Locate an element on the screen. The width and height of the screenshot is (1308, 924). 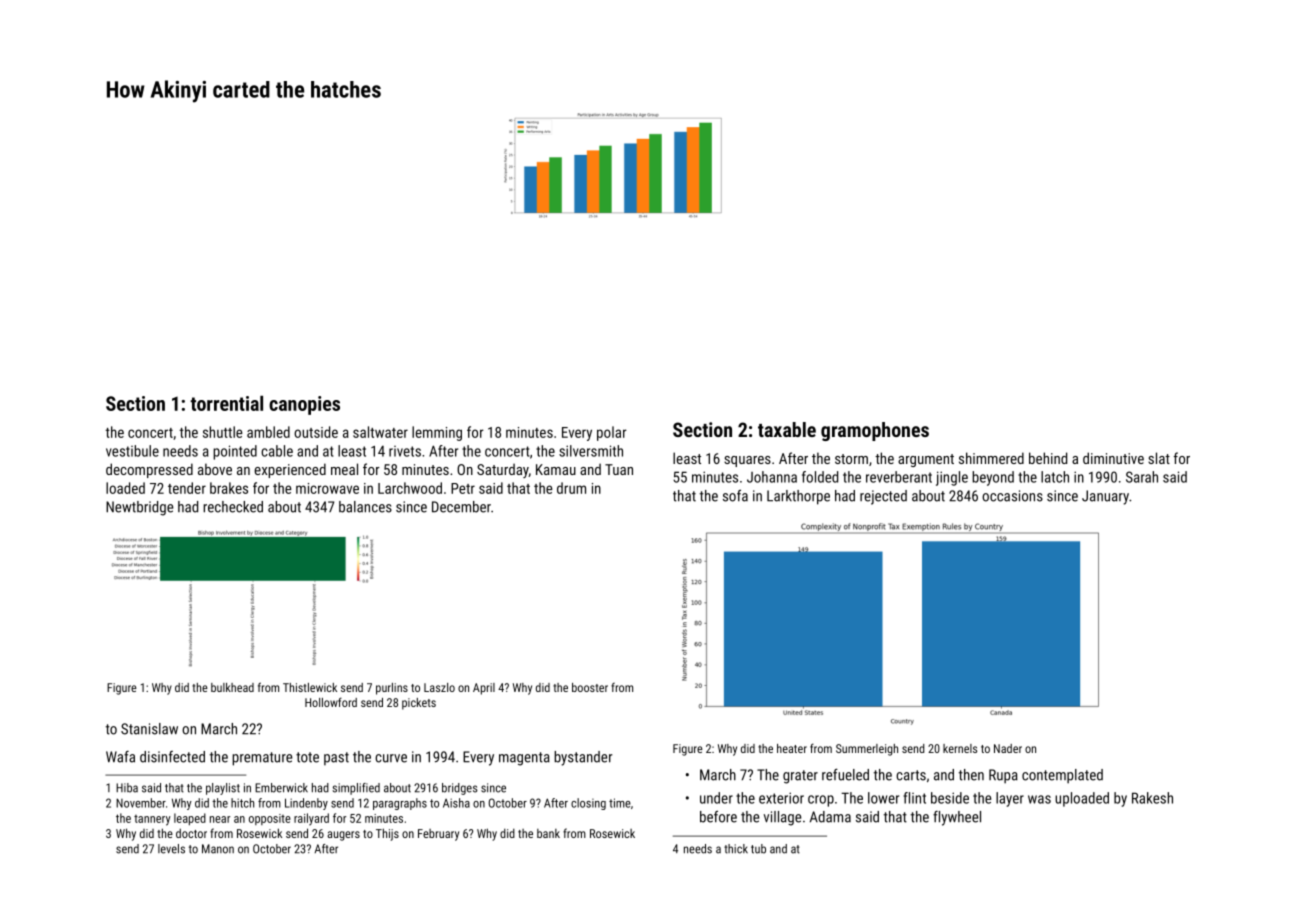
Nader is located at coordinates (1008, 748).
